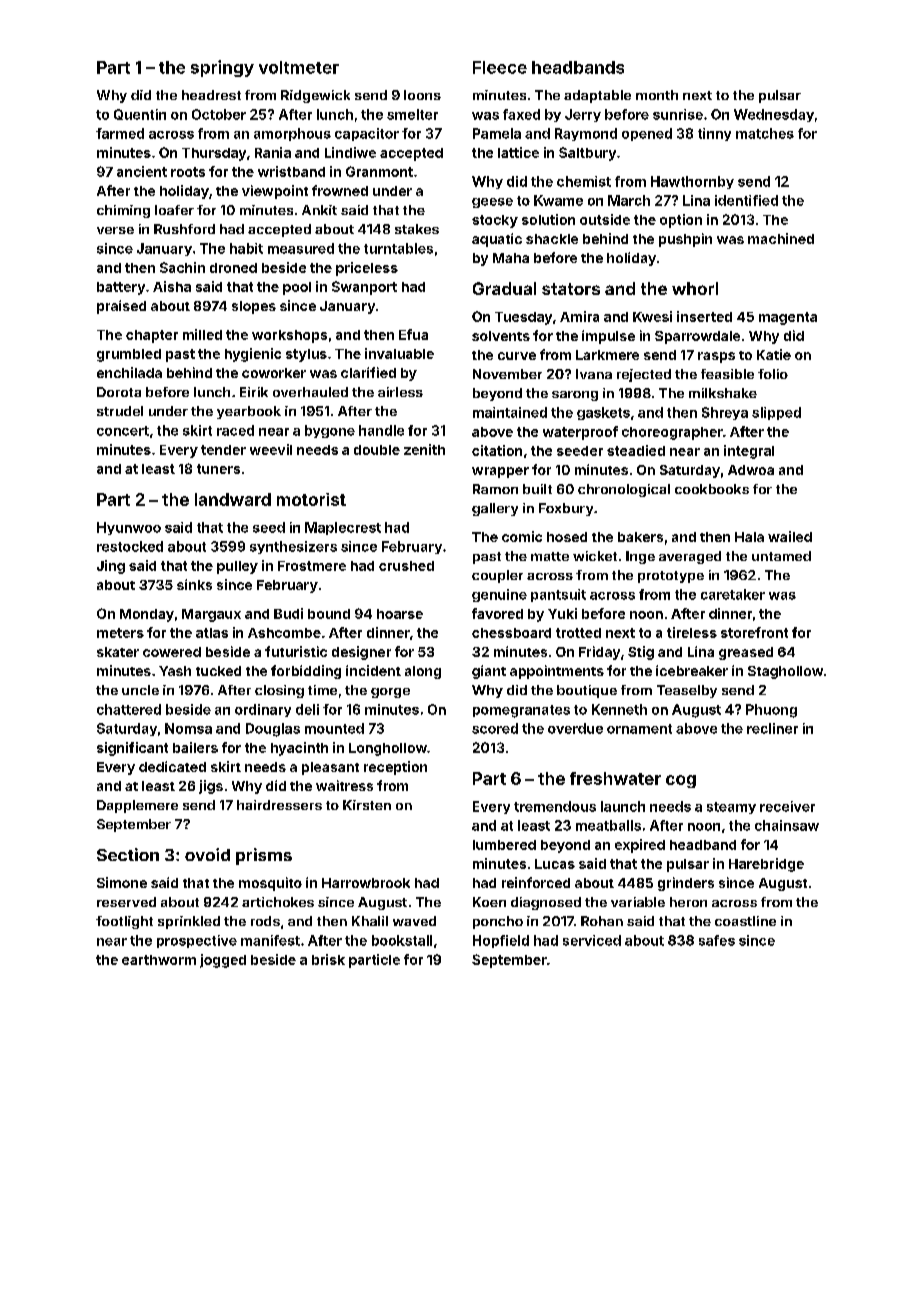  I want to click on month, so click(657, 95).
